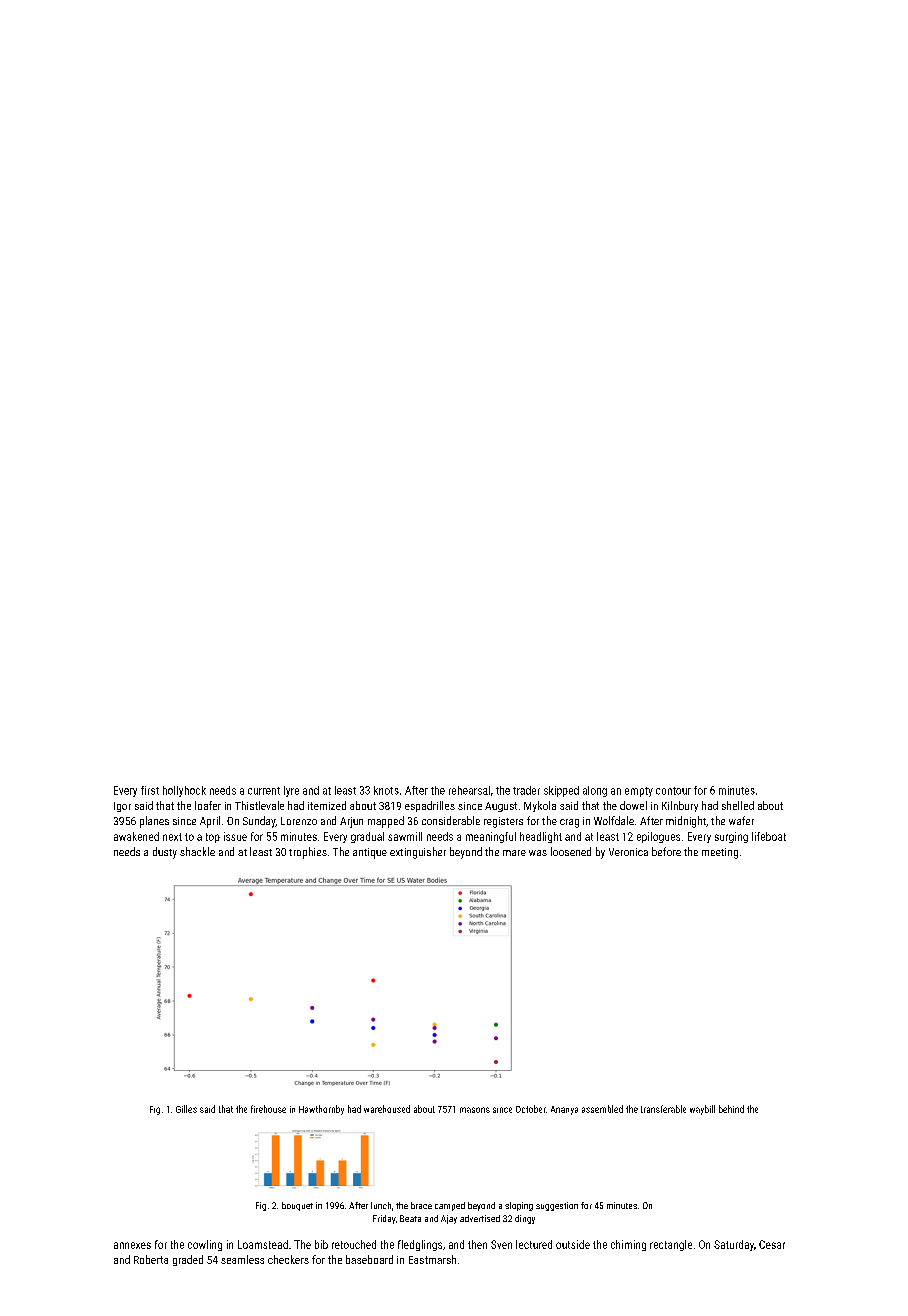 The height and width of the screenshot is (1316, 908). Describe the element at coordinates (151, 1259) in the screenshot. I see `Roberta` at that location.
